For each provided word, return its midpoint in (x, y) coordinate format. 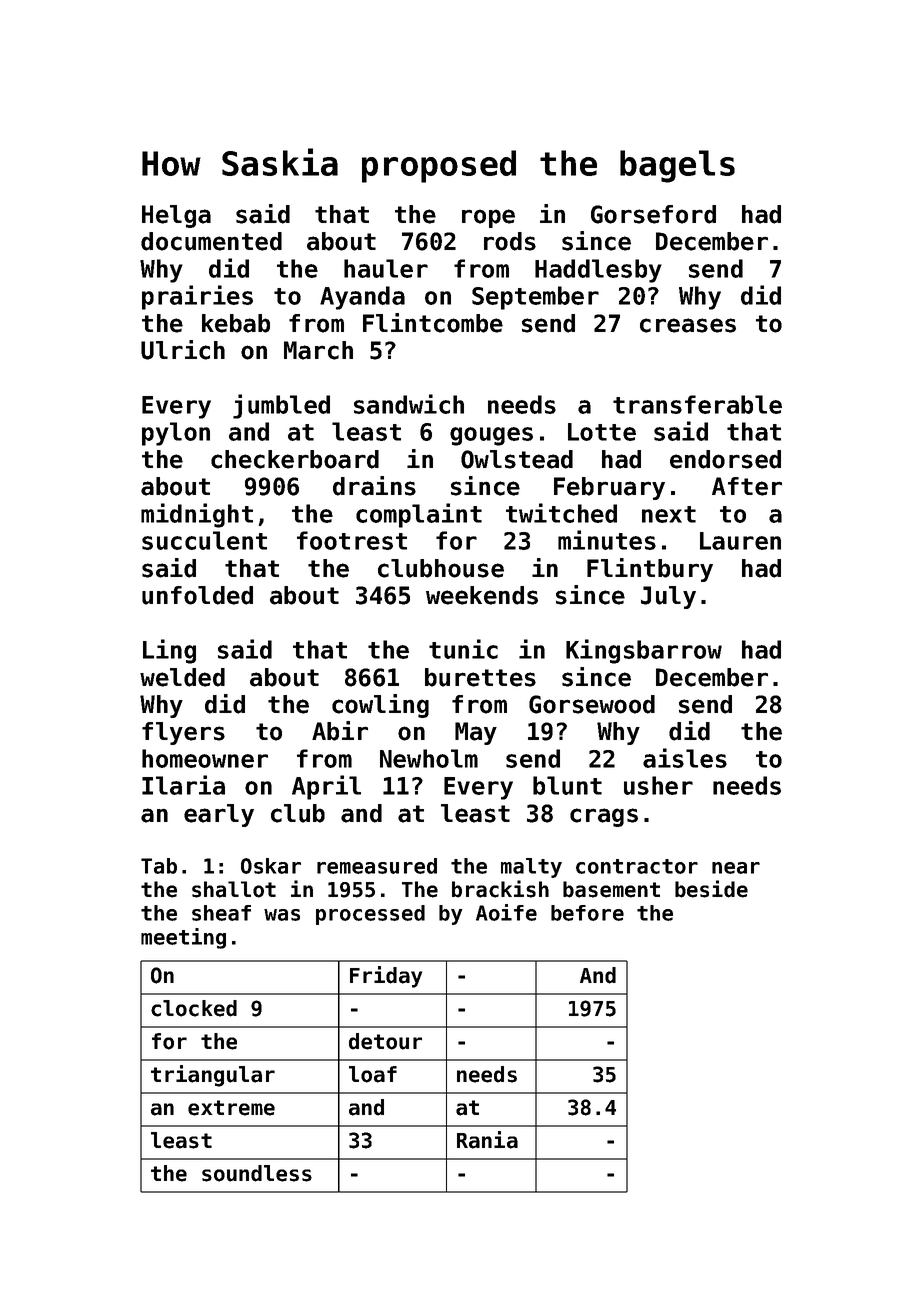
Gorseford (653, 214)
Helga (176, 216)
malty (531, 868)
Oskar (271, 866)
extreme (231, 1108)
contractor (637, 866)
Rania (487, 1140)
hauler (386, 268)
